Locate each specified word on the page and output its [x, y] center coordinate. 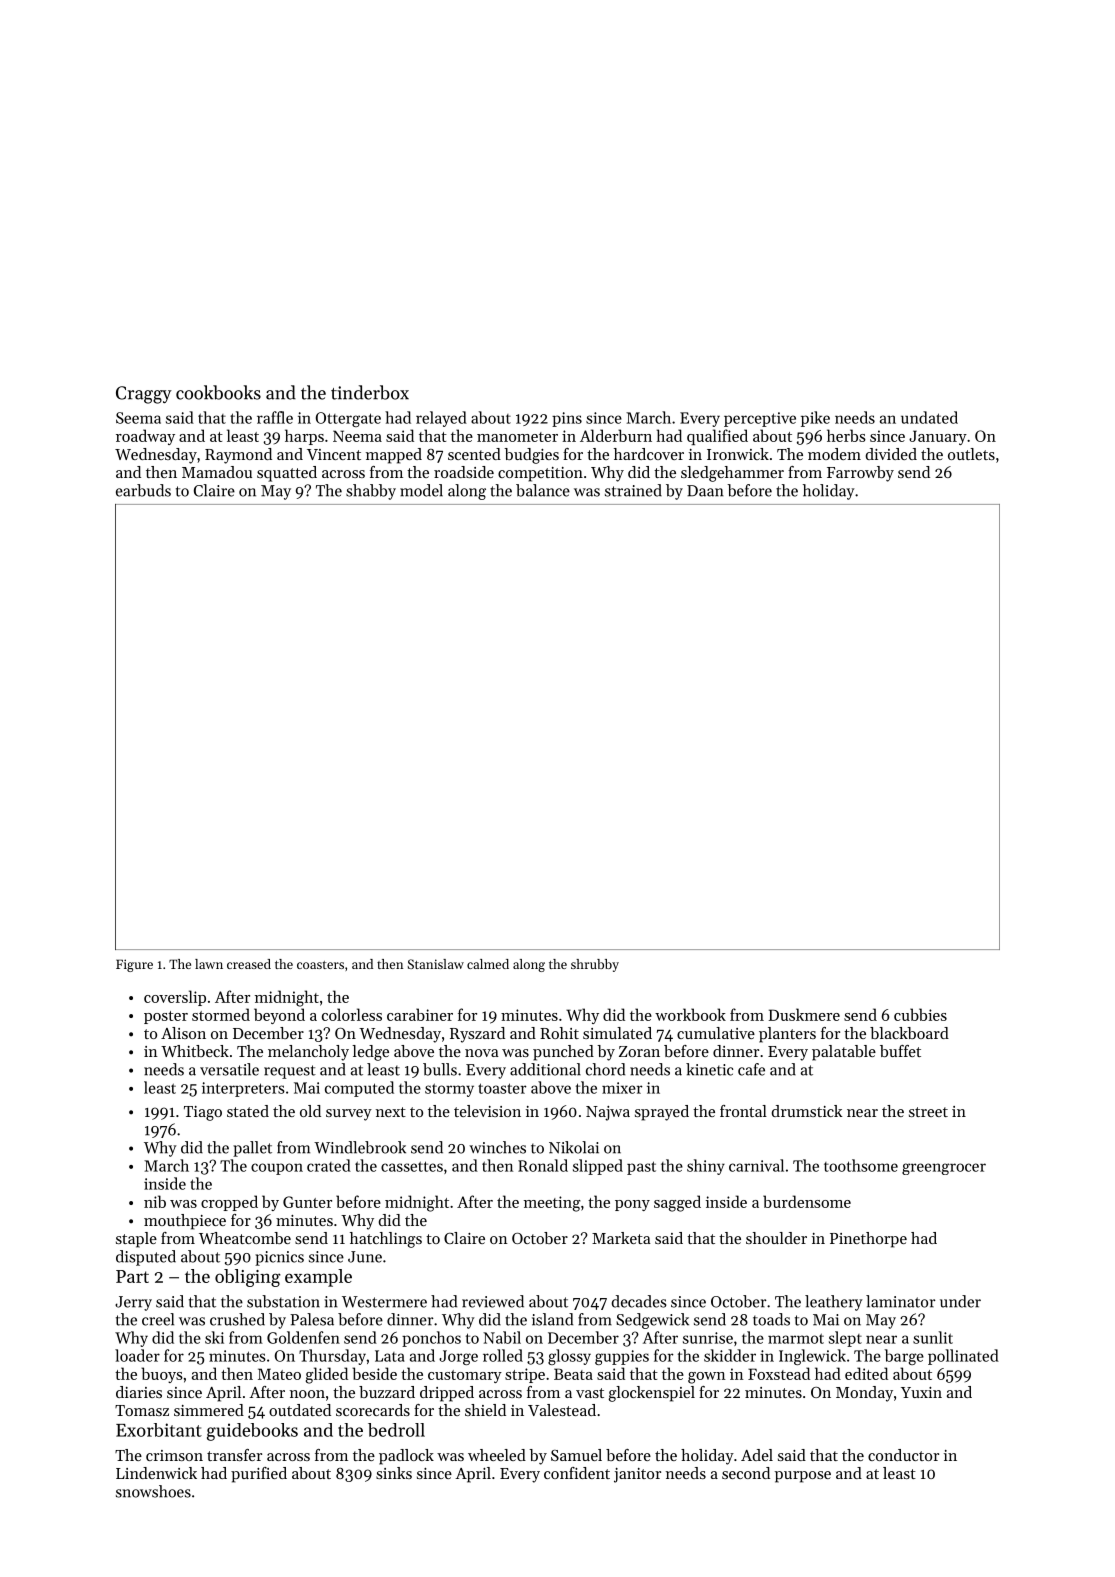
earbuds [143, 490]
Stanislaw [436, 964]
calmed [488, 964]
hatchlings [386, 1240]
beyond [279, 1016]
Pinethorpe [868, 1240]
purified [259, 1475]
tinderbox [370, 392]
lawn [209, 964]
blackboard [909, 1033]
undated [929, 417]
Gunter [307, 1202]
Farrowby [860, 474]
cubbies [920, 1014]
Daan [705, 491]
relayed [441, 419]
